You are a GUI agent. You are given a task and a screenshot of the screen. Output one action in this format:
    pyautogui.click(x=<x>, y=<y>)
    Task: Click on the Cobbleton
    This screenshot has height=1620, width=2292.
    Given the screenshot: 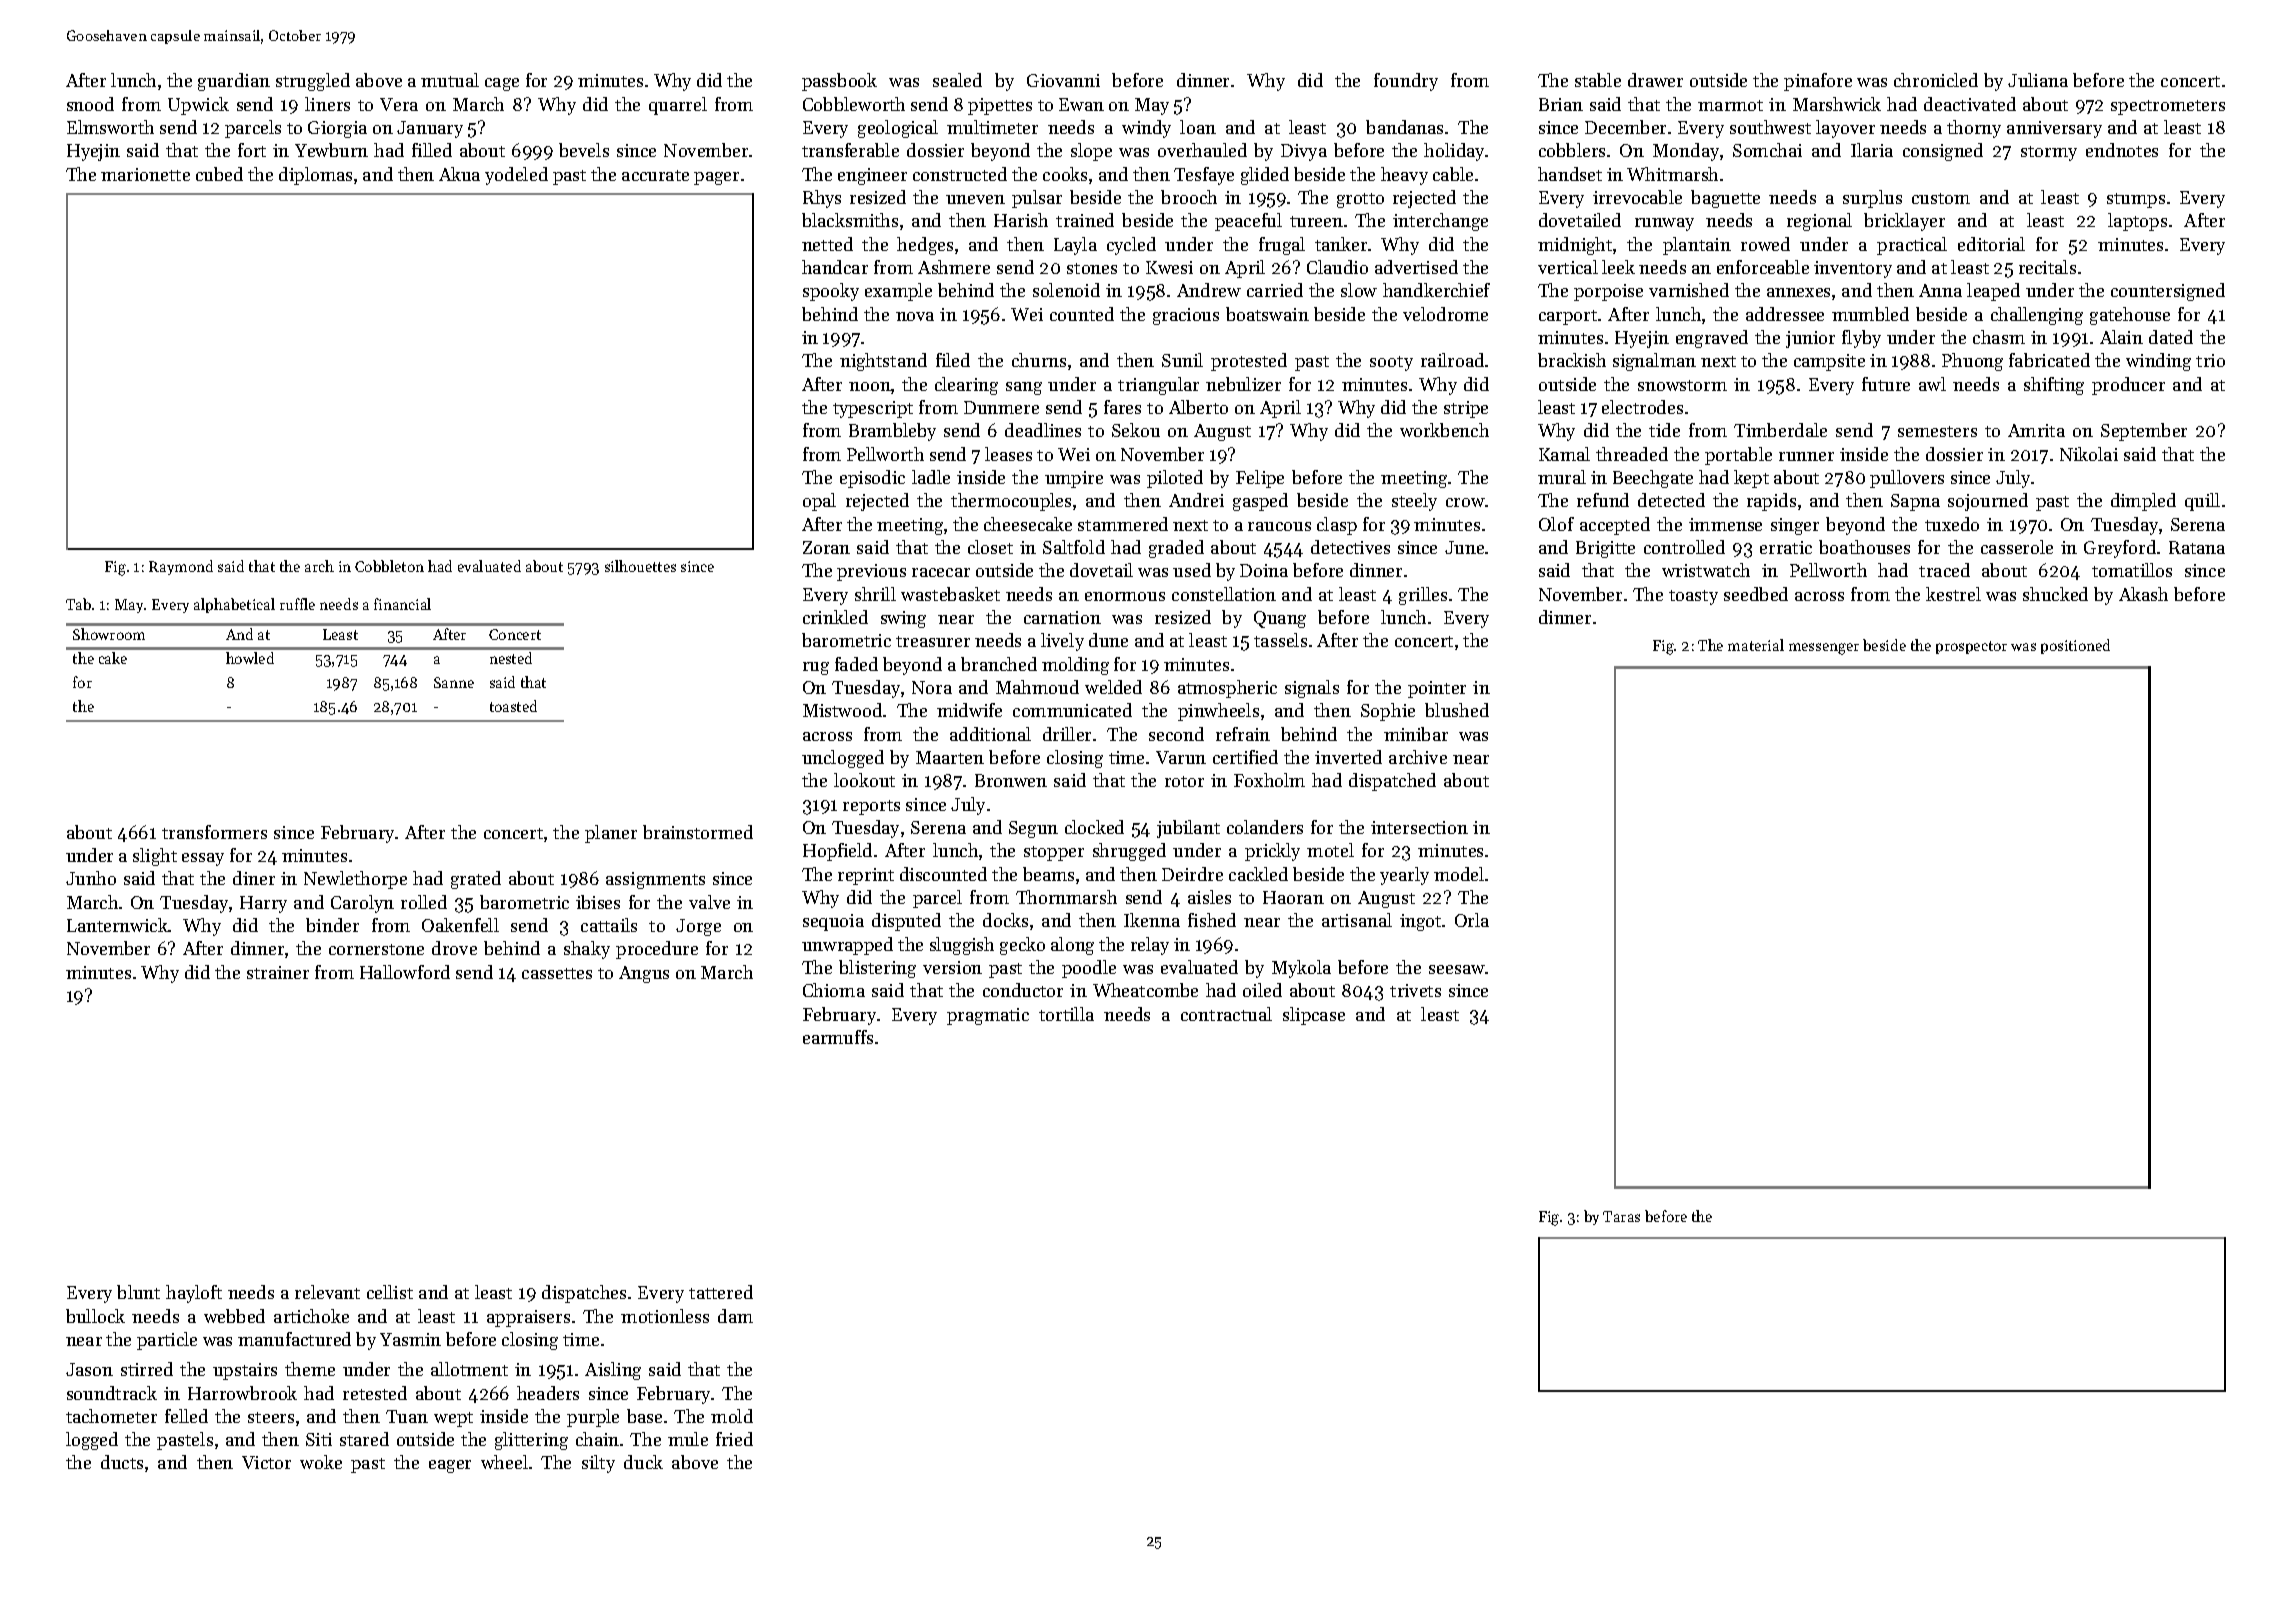 What is the action you would take?
    pyautogui.click(x=389, y=566)
